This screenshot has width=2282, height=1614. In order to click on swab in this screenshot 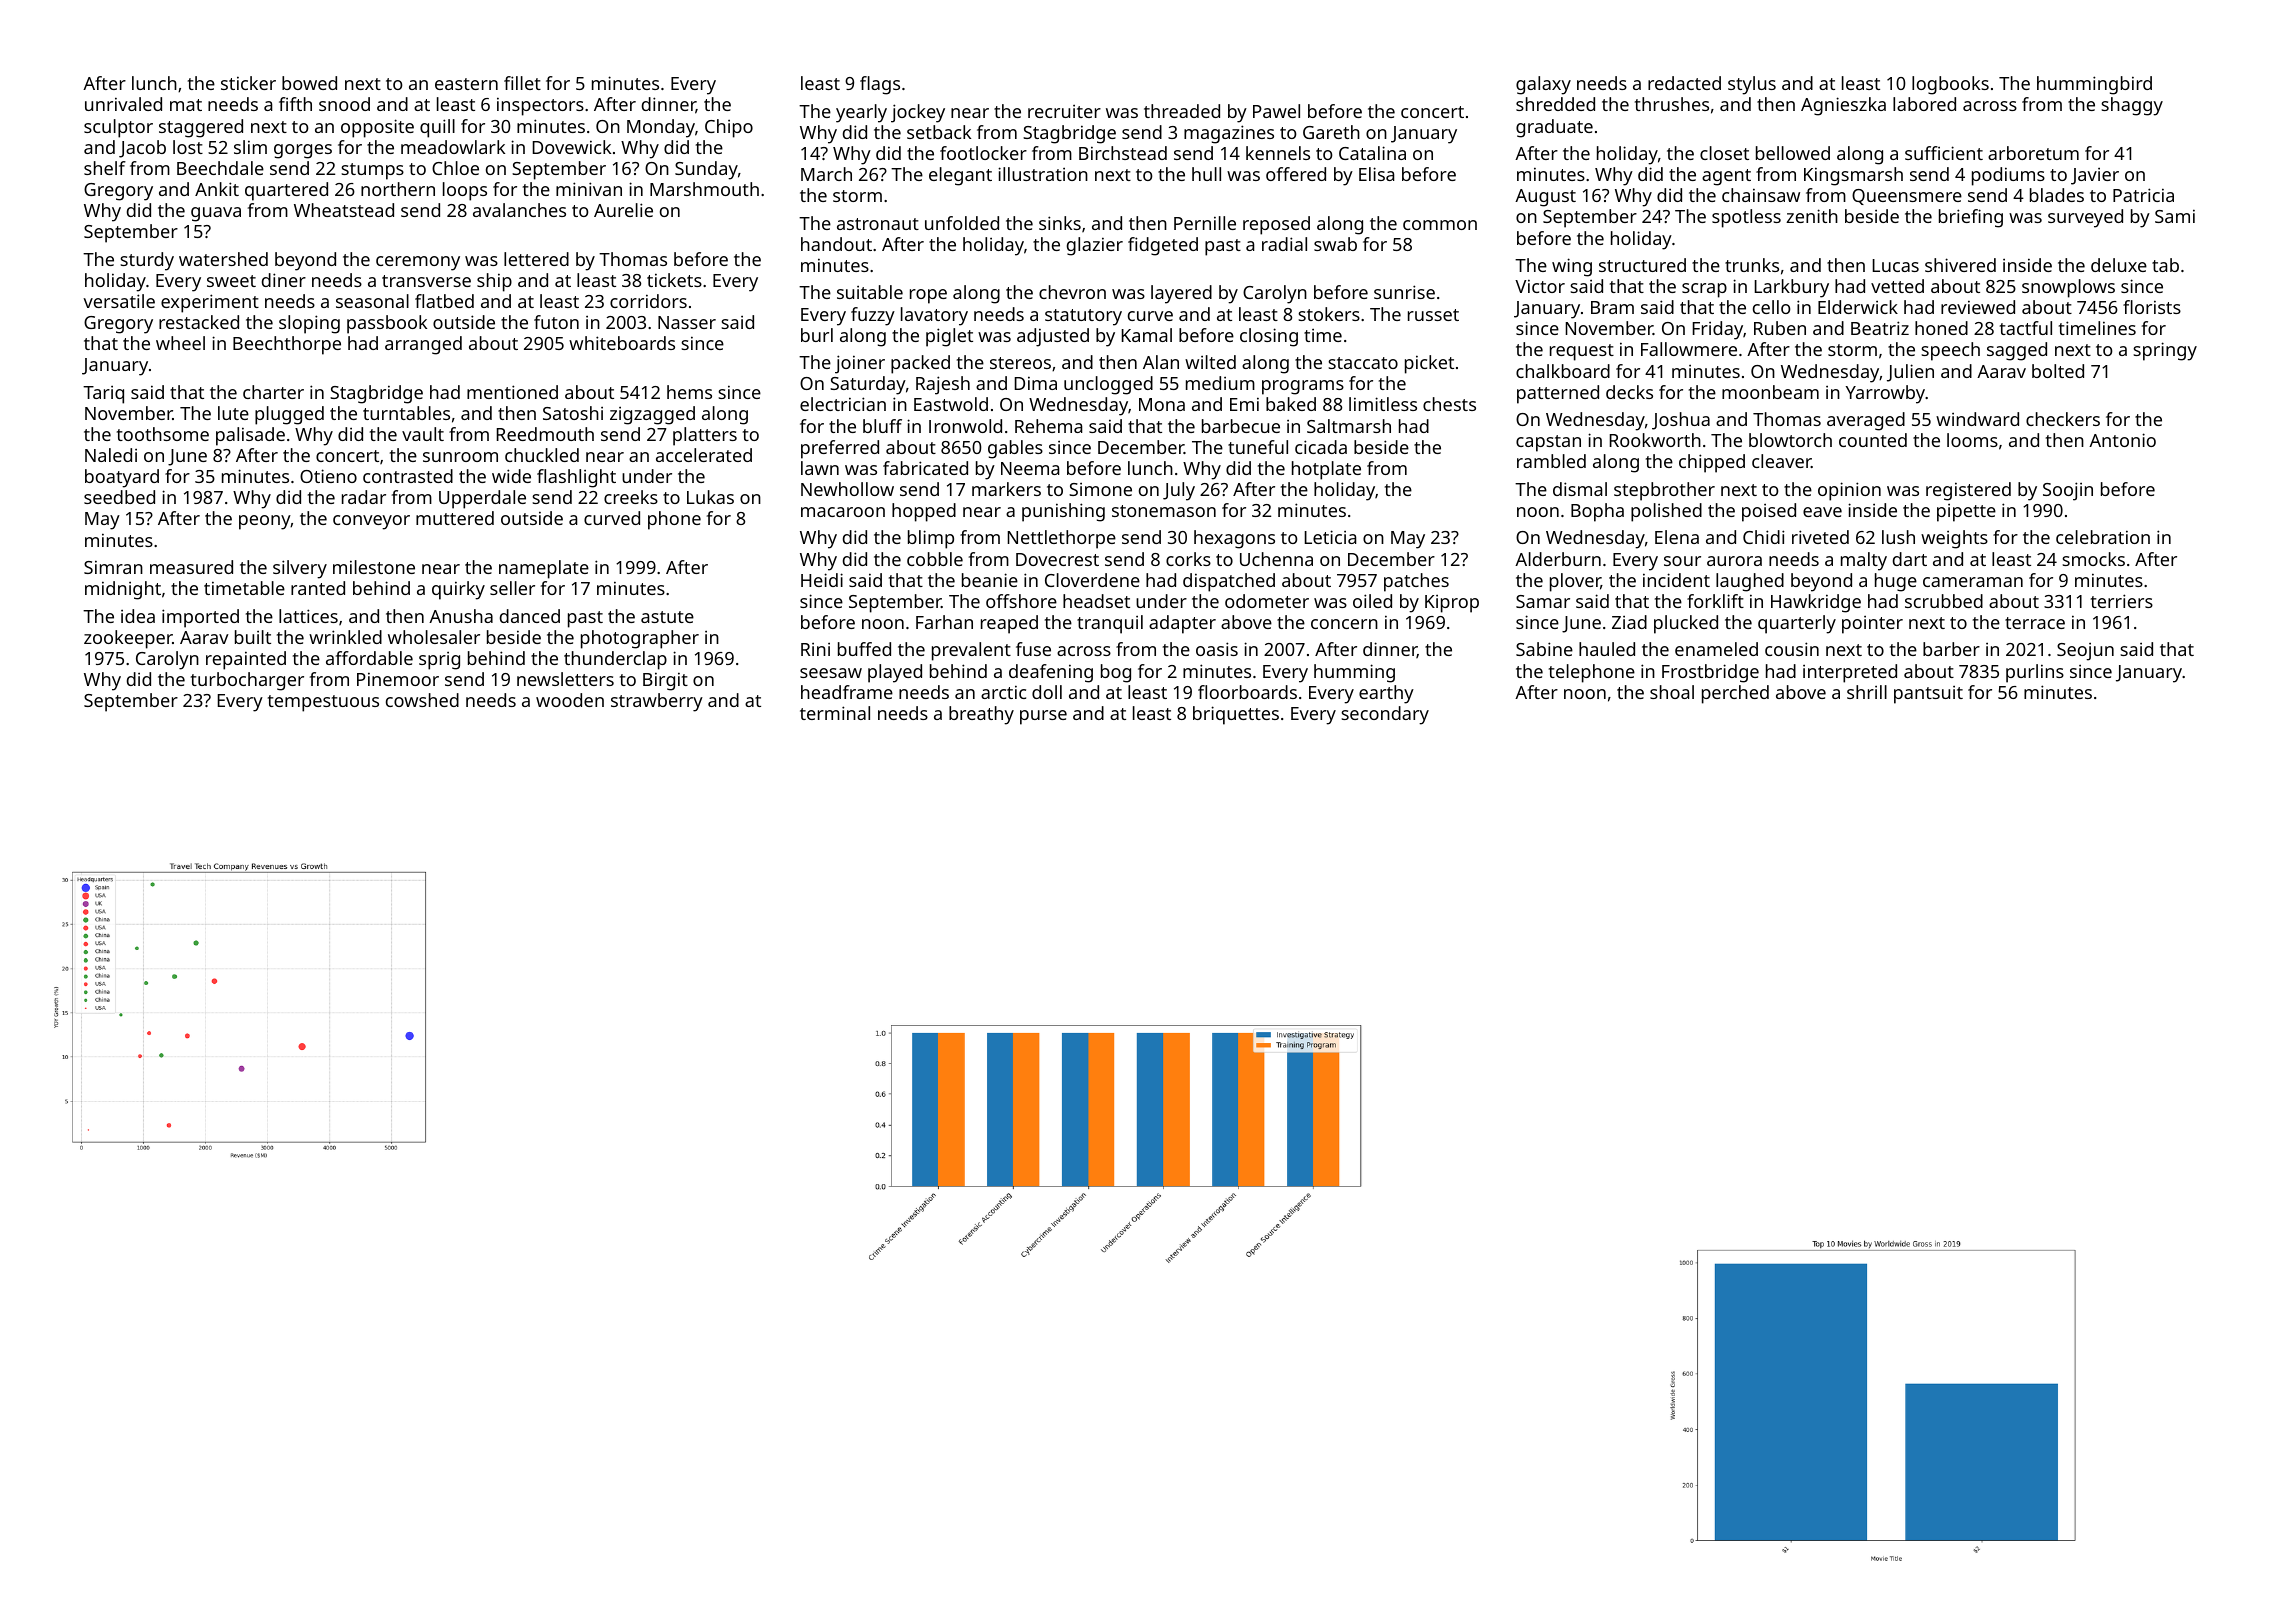, I will do `click(1335, 244)`.
